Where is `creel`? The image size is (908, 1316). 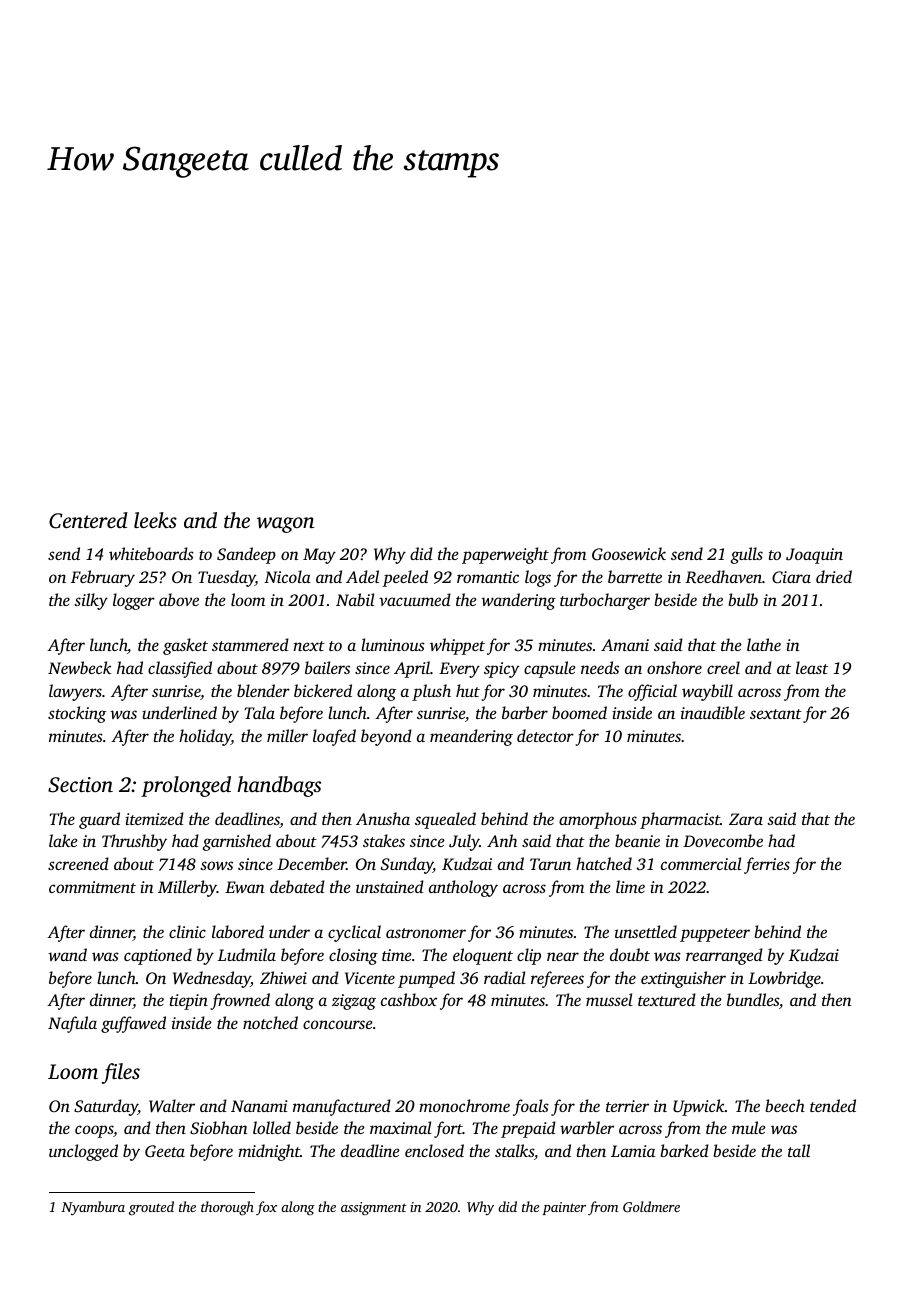 creel is located at coordinates (723, 667).
